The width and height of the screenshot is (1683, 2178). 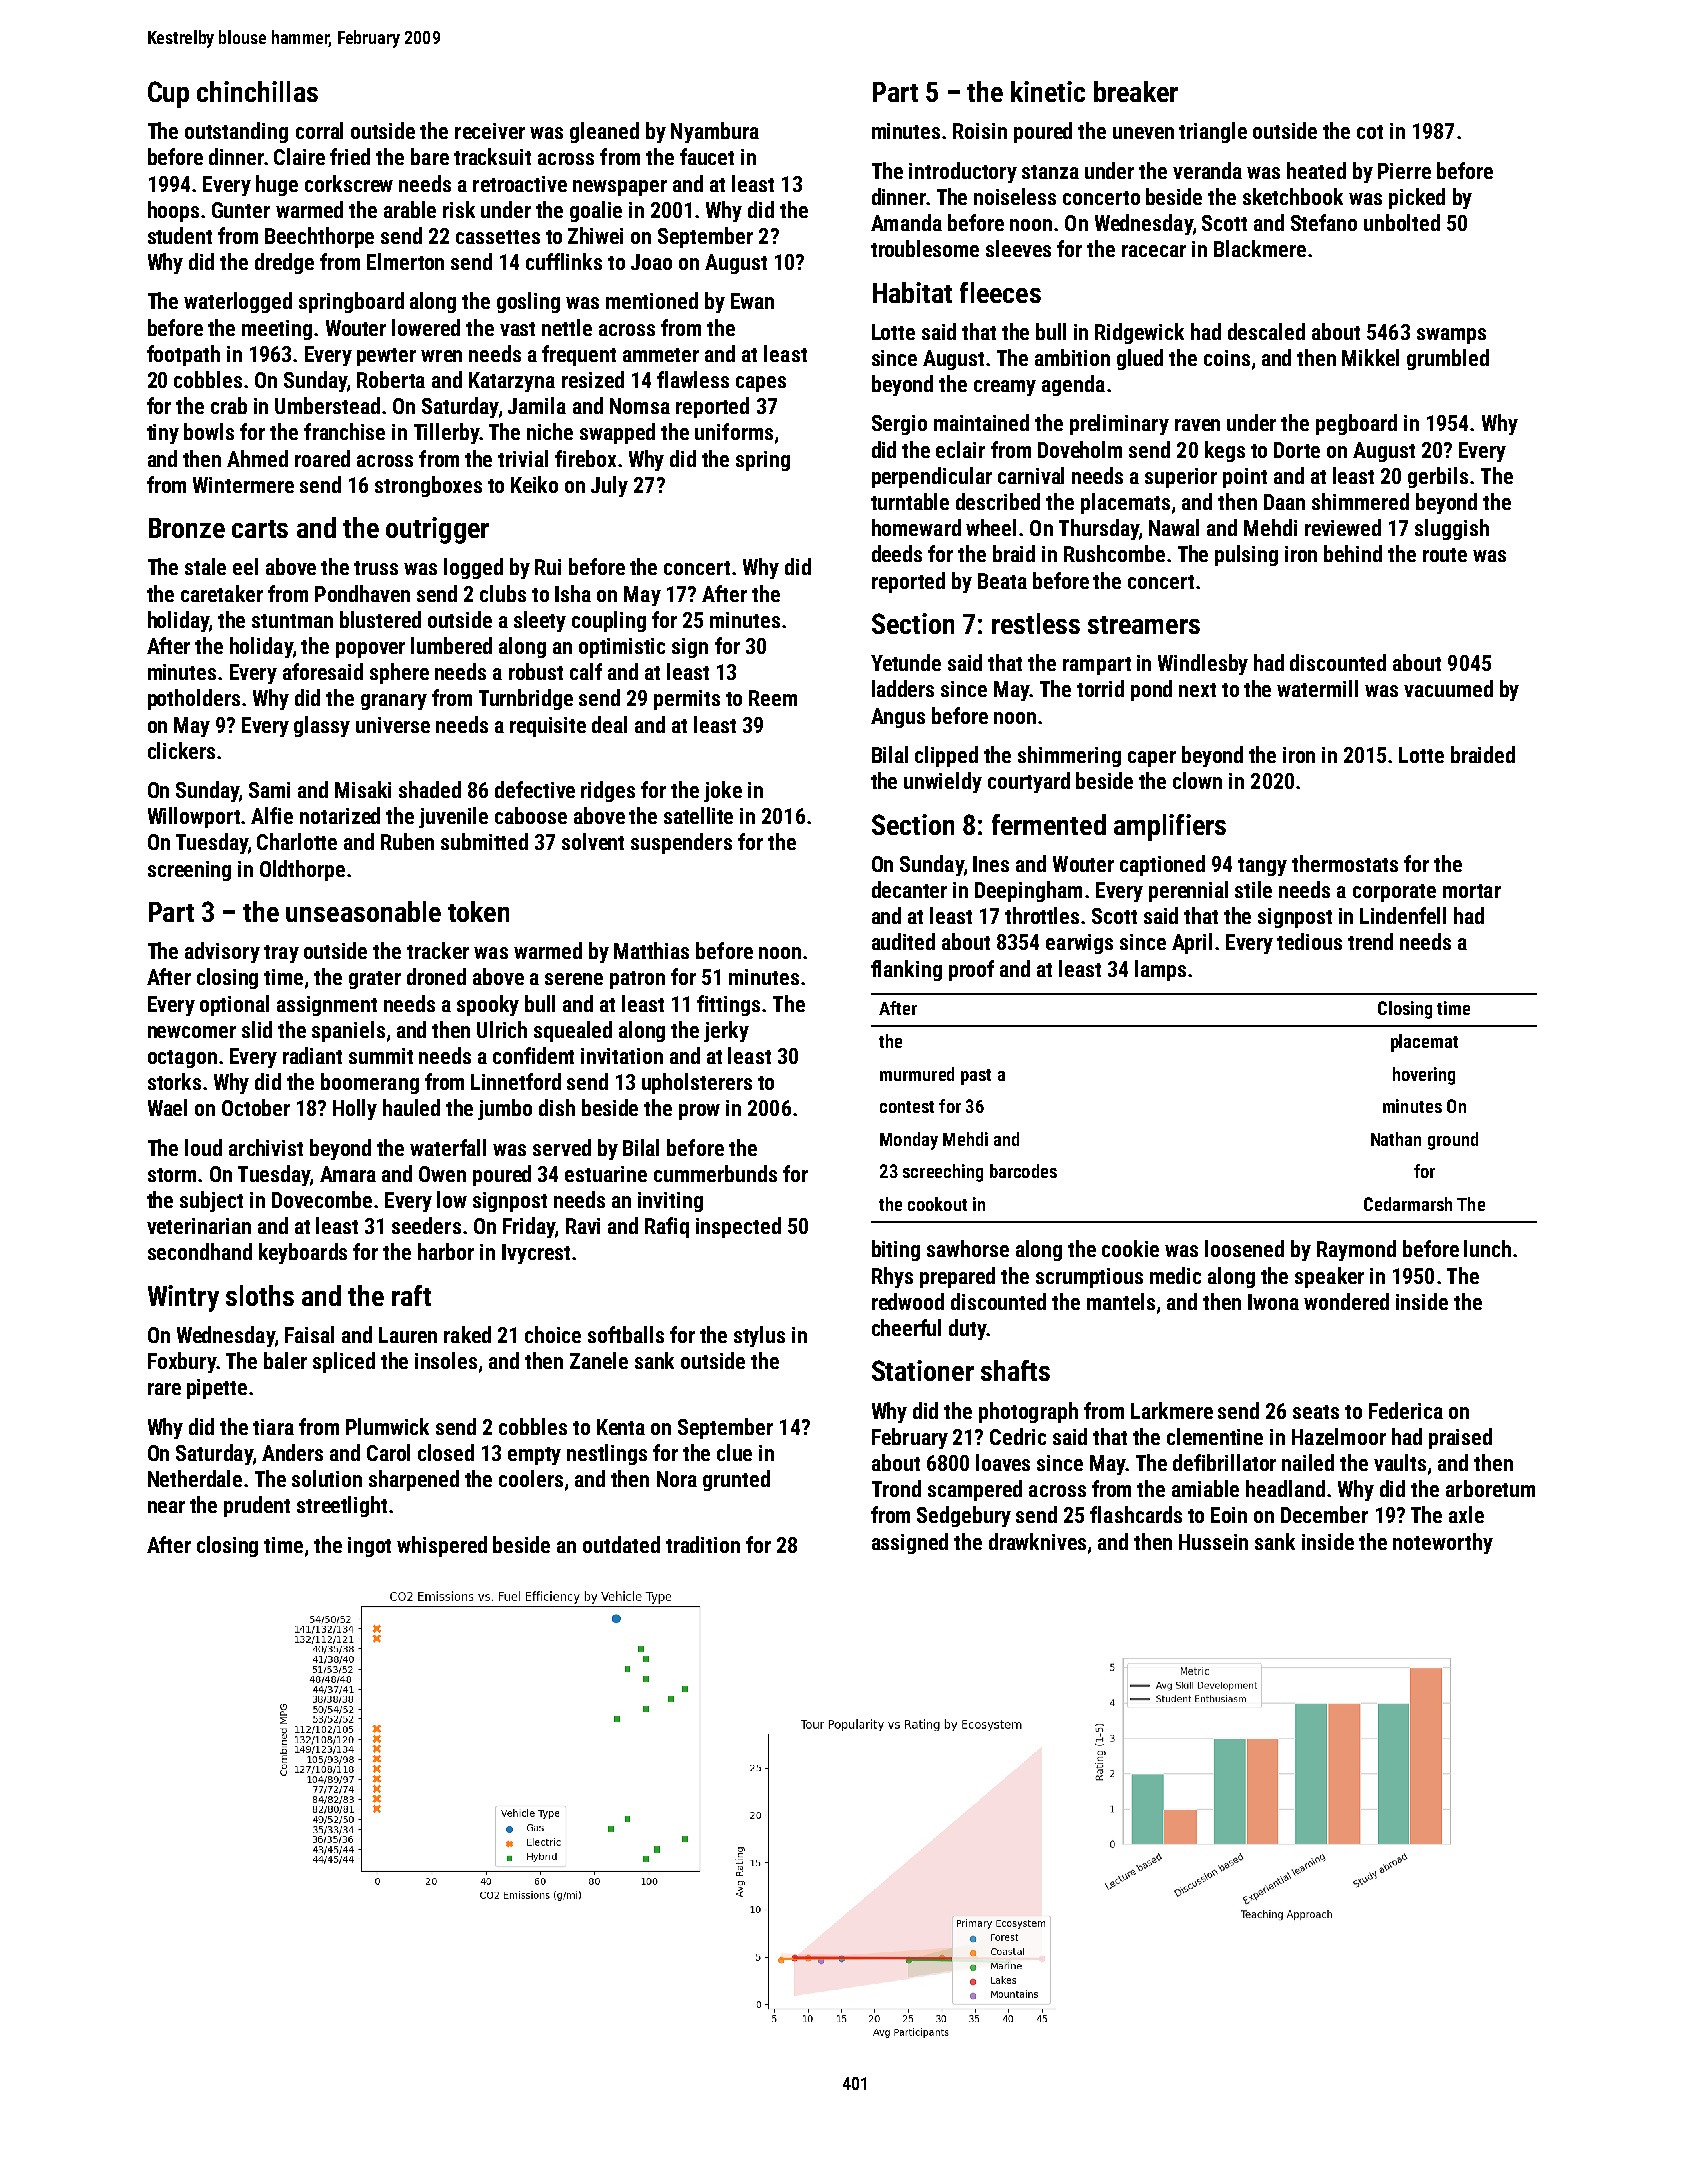 What do you see at coordinates (738, 1227) in the screenshot?
I see `inspected` at bounding box center [738, 1227].
